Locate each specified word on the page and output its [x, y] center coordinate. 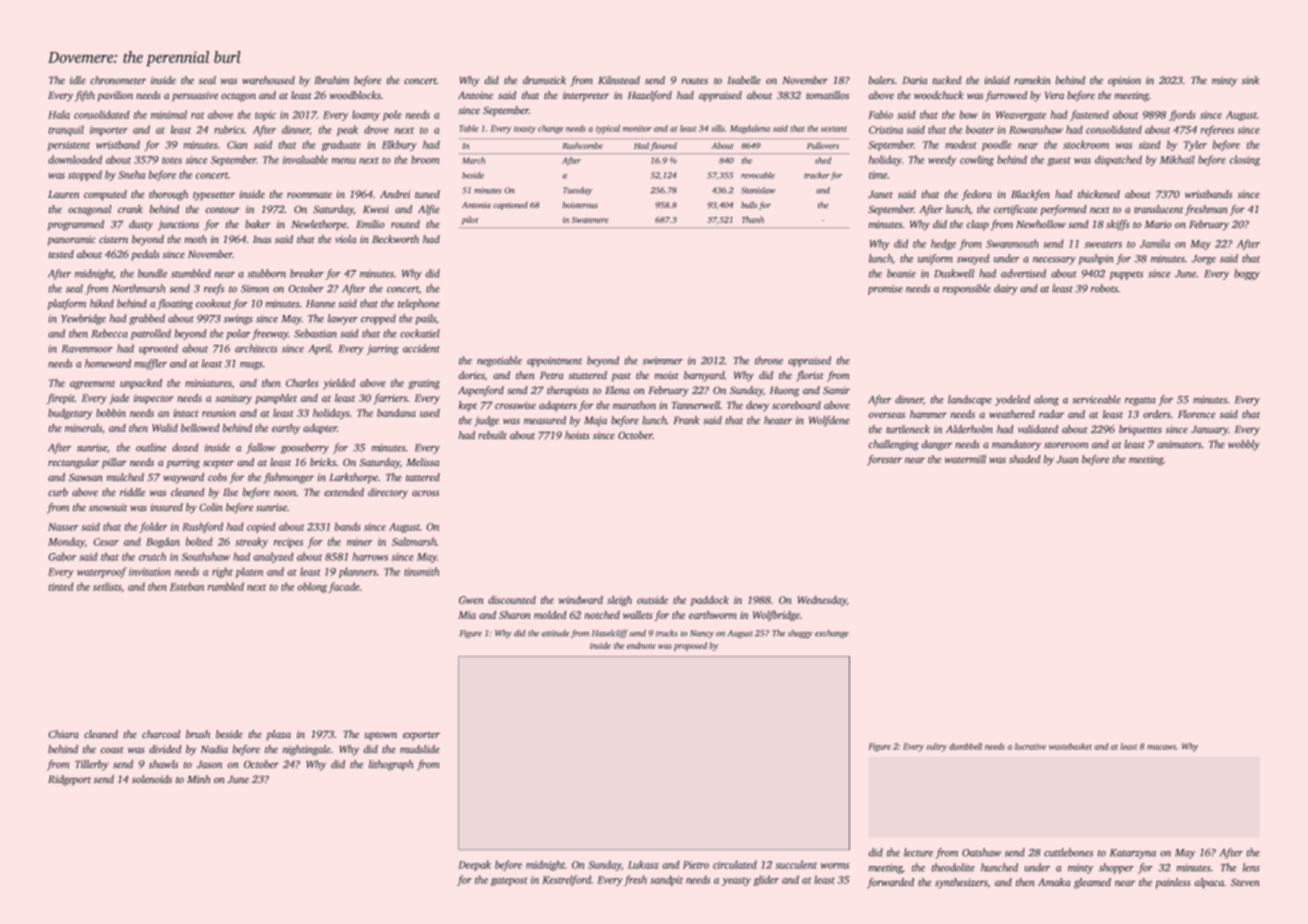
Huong [784, 392]
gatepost [509, 881]
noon [285, 493]
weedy [942, 160]
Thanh [753, 219]
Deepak [474, 865]
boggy [1247, 274]
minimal [169, 114]
